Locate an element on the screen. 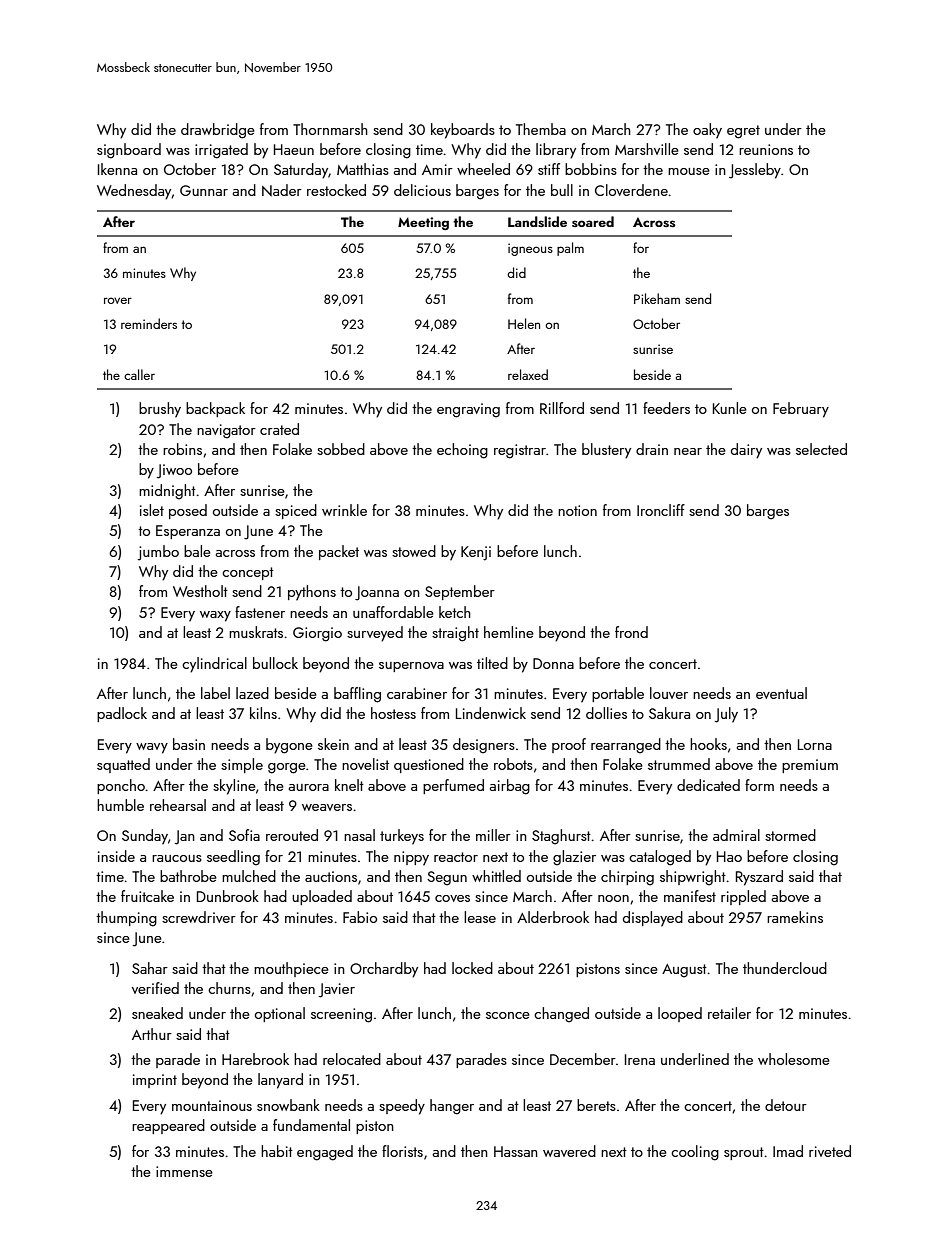 This screenshot has width=952, height=1233. feeders is located at coordinates (666, 408).
